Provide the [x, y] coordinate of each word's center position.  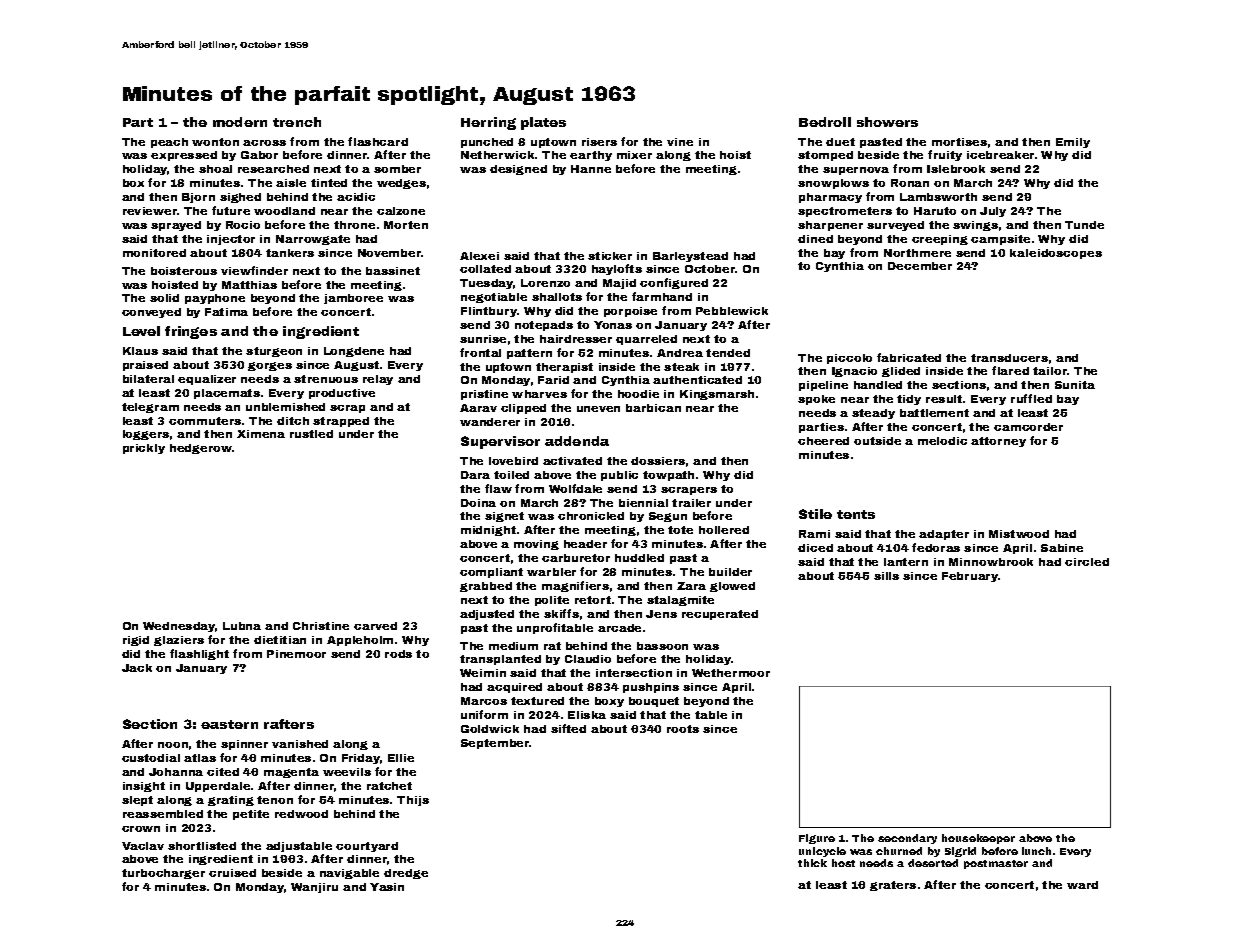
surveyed [895, 226]
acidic [356, 197]
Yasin [387, 887]
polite [552, 601]
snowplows [833, 184]
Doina [478, 503]
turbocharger [163, 874]
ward [1082, 885]
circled [1087, 562]
